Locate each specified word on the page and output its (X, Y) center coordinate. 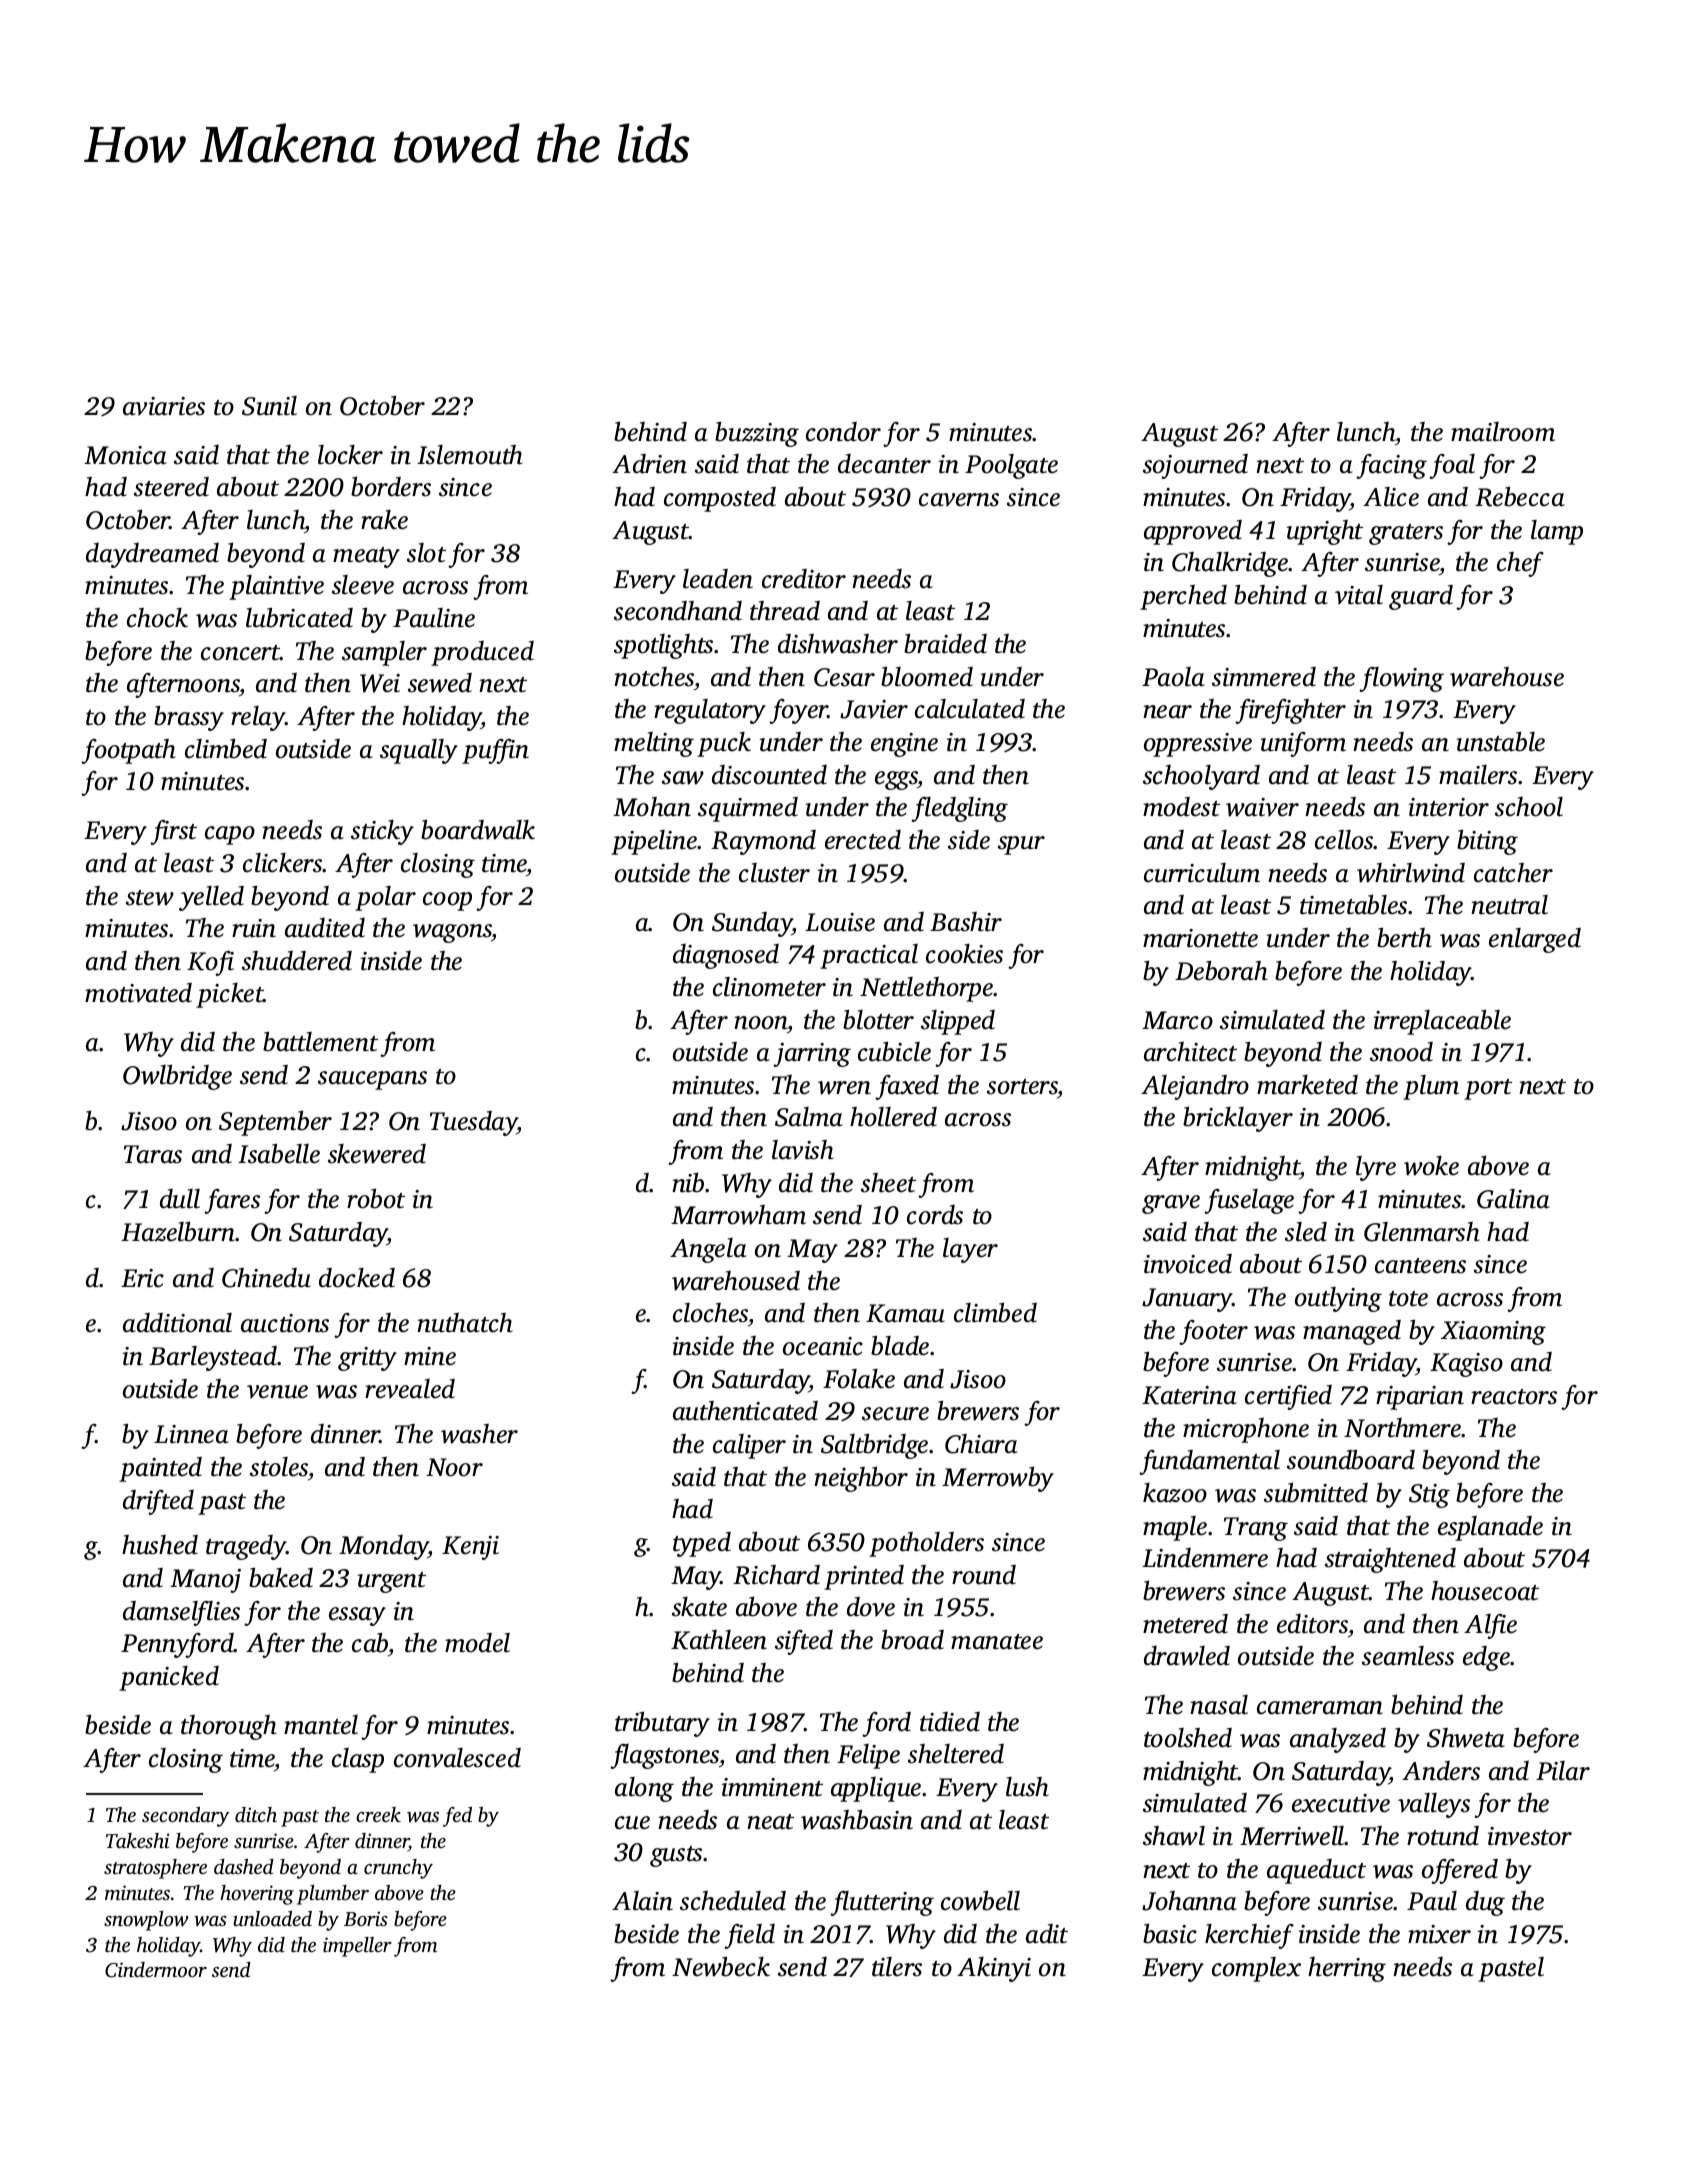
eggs (896, 780)
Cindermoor (156, 1970)
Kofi (210, 963)
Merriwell (1292, 1836)
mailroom (1503, 432)
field (749, 1936)
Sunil (269, 406)
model (477, 1643)
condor (843, 432)
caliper (749, 1446)
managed (1352, 1332)
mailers (1478, 775)
